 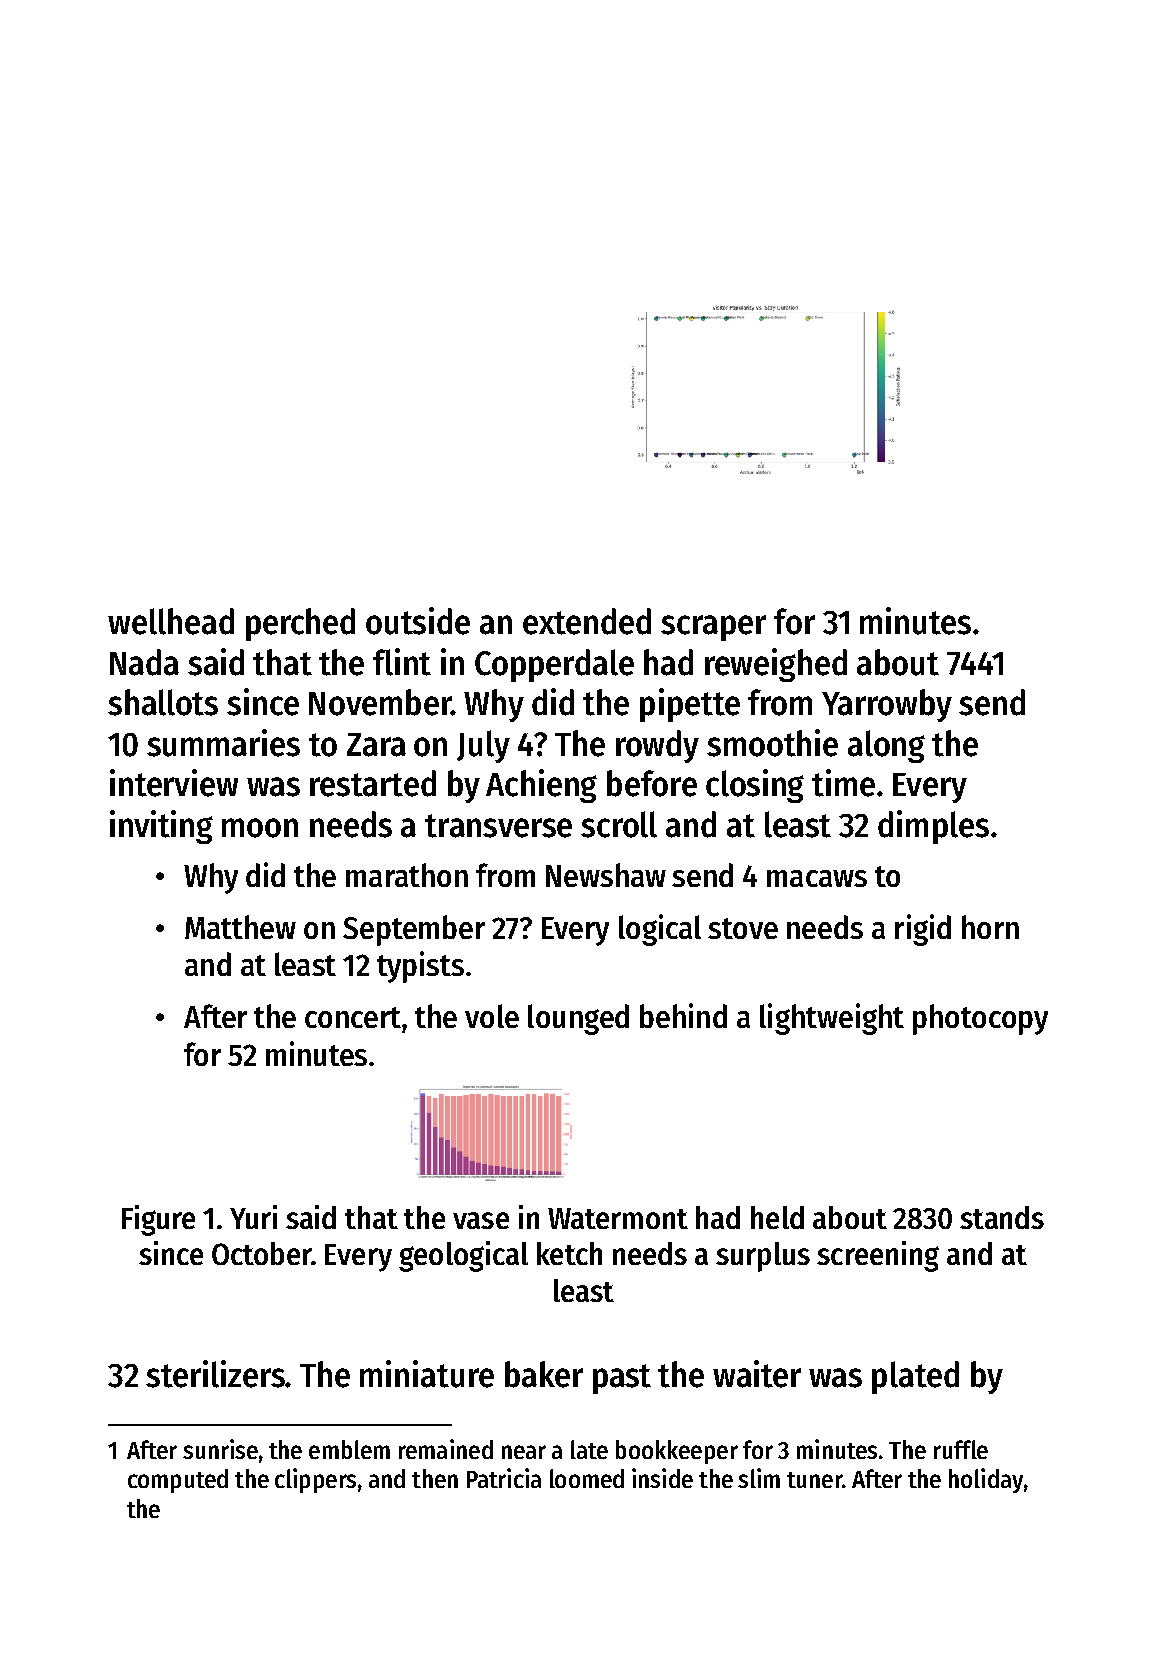 I want to click on along, so click(x=886, y=746).
